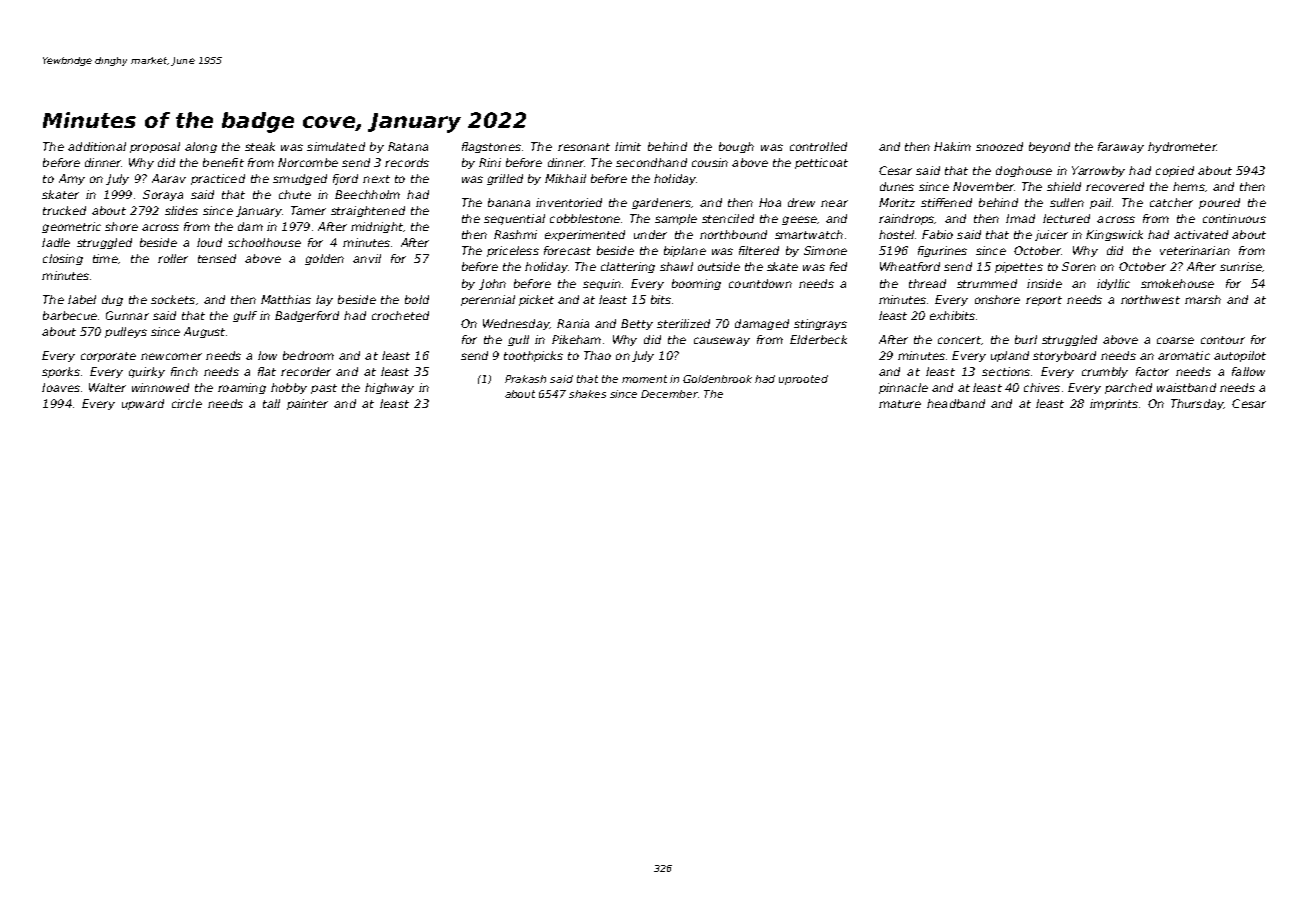 The height and width of the page is (924, 1308). Describe the element at coordinates (821, 163) in the page. I see `petticoat` at that location.
